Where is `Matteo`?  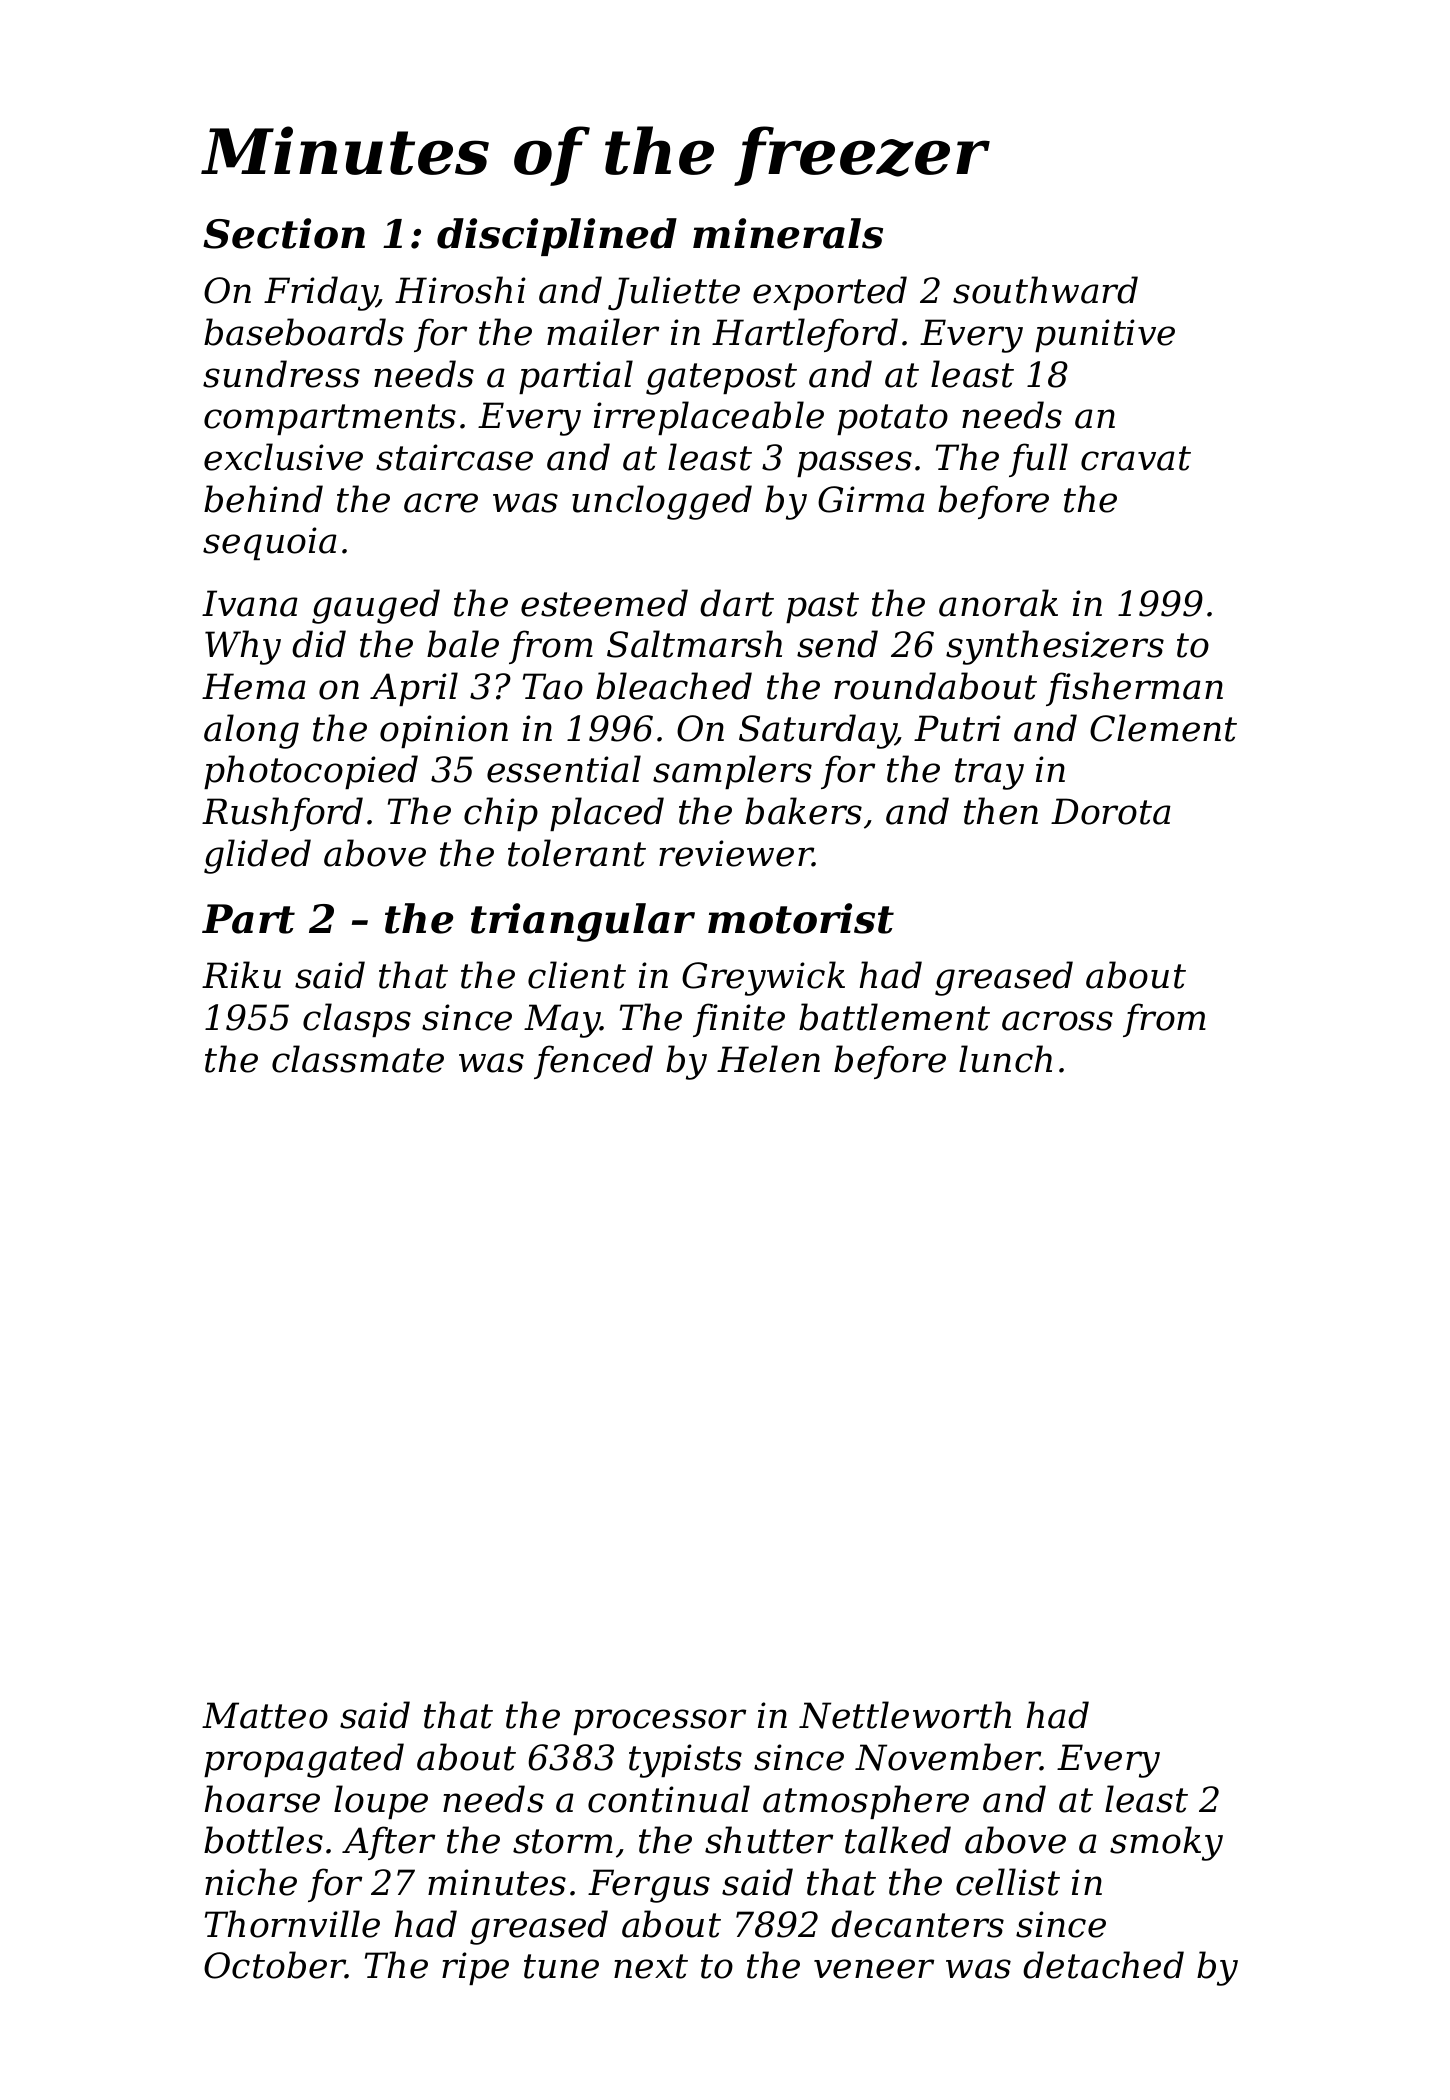
Matteo is located at coordinates (265, 1715).
